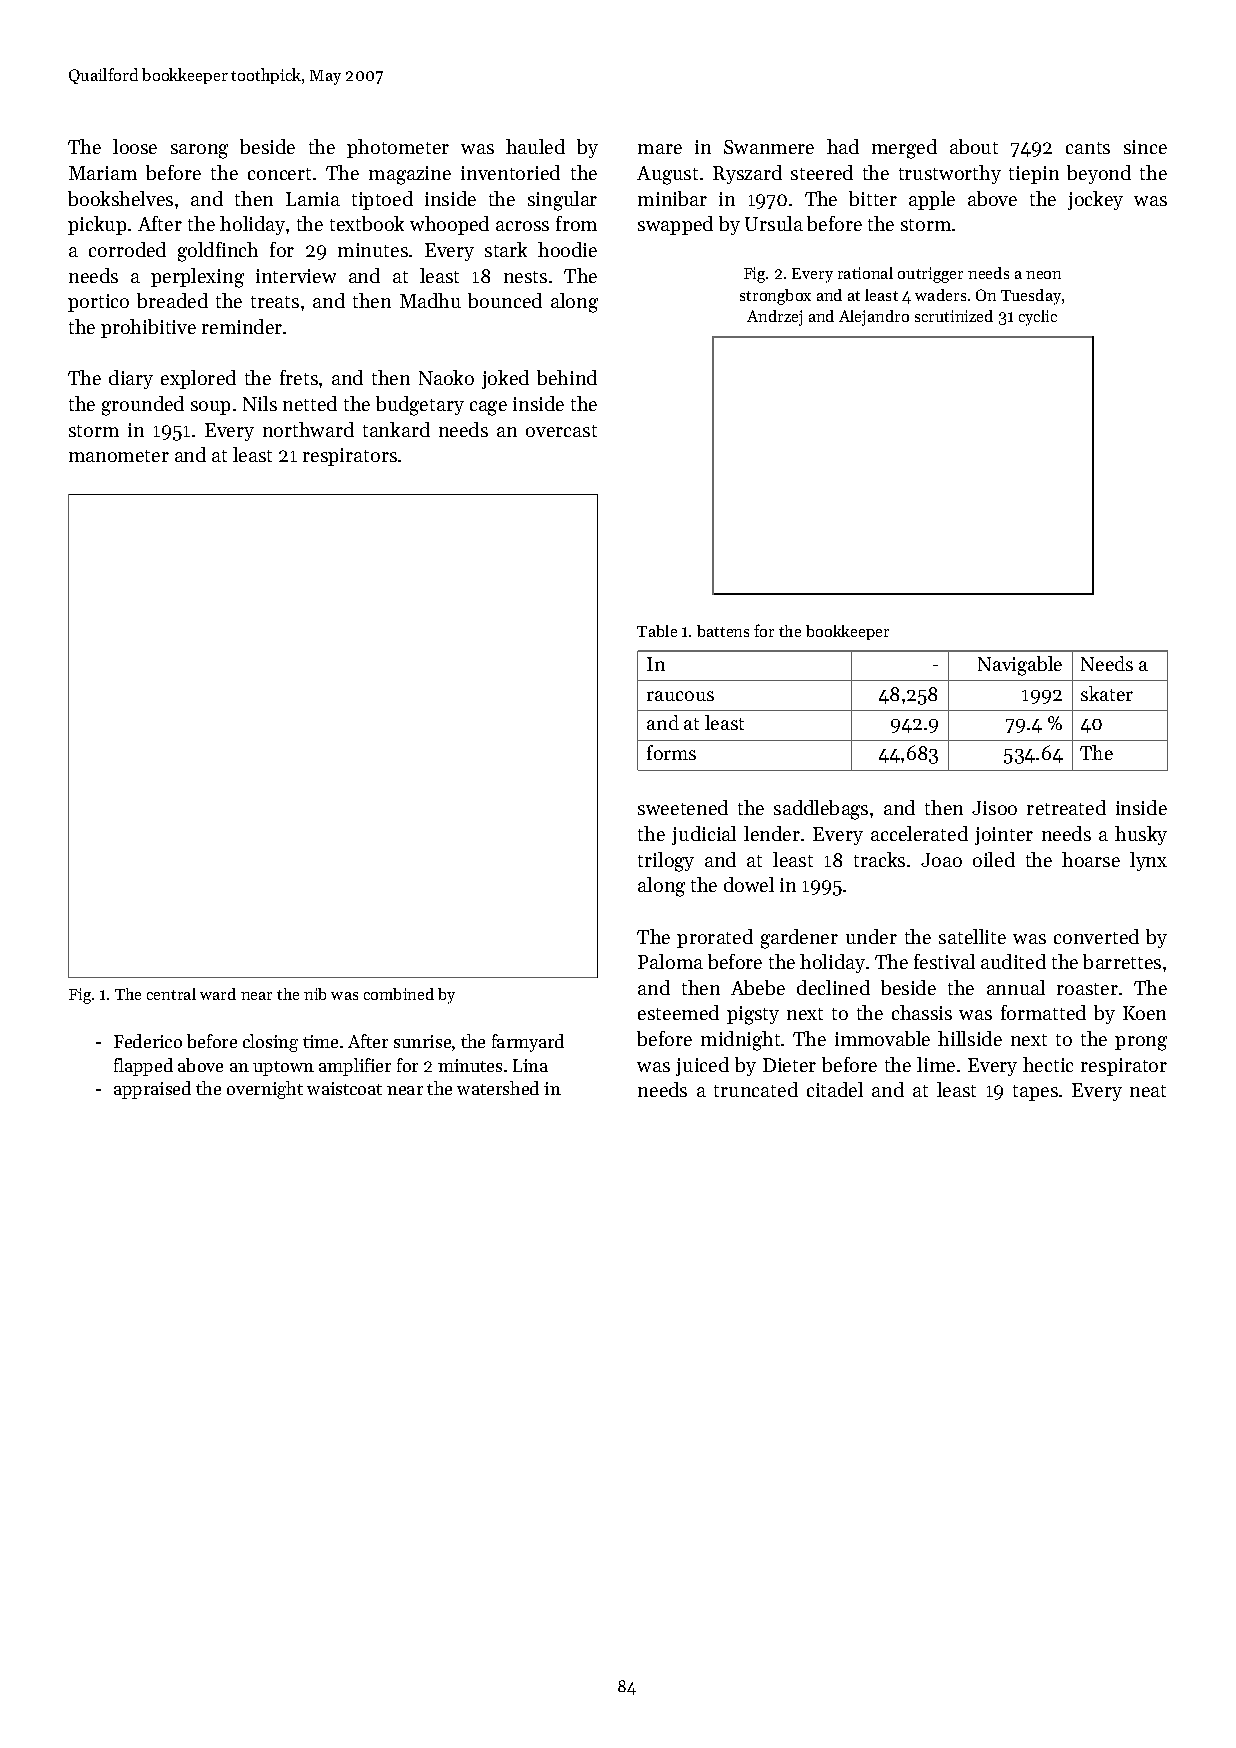 The height and width of the screenshot is (1748, 1236). Describe the element at coordinates (1043, 1012) in the screenshot. I see `formatted` at that location.
